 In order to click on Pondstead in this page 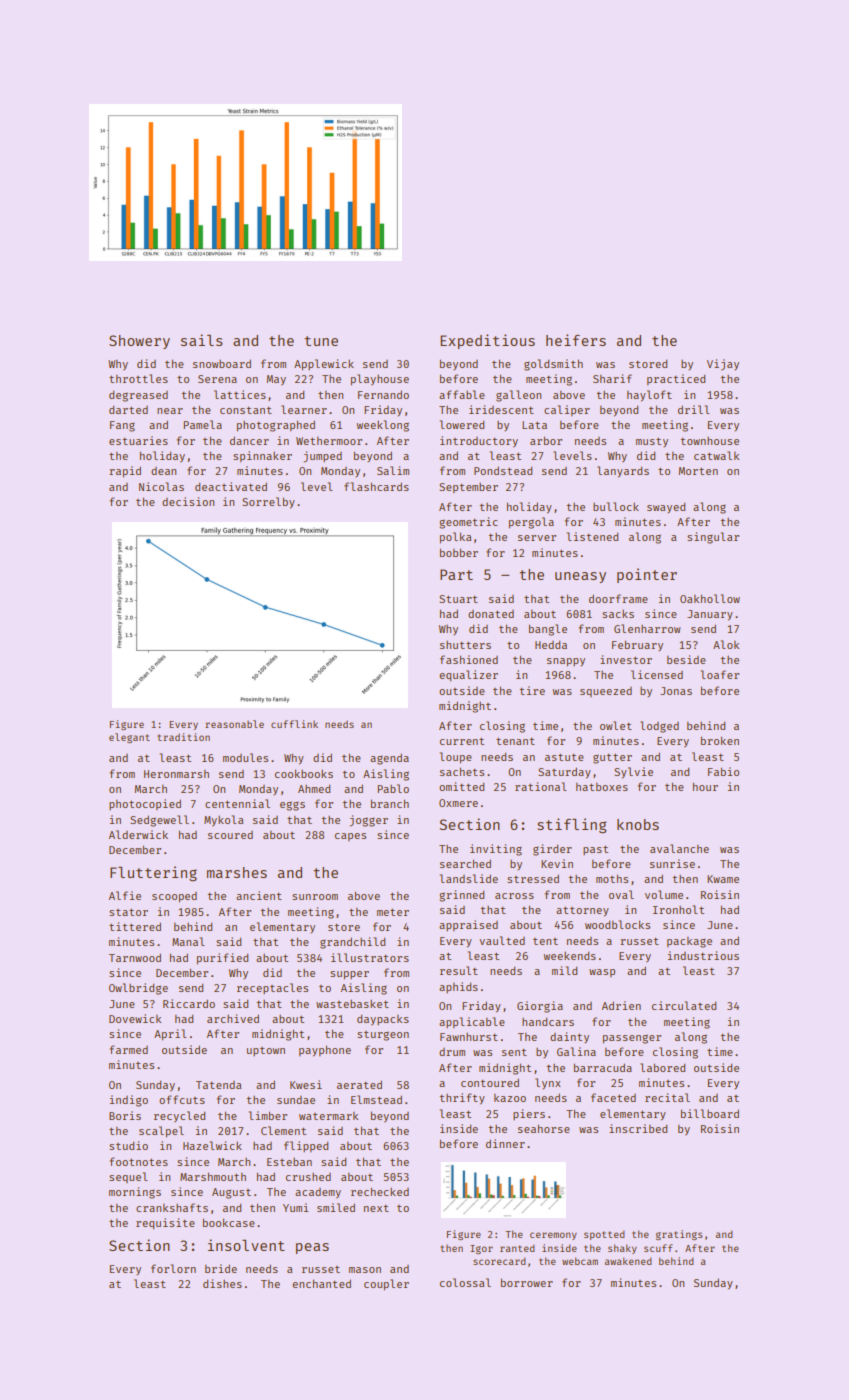, I will do `click(503, 470)`.
